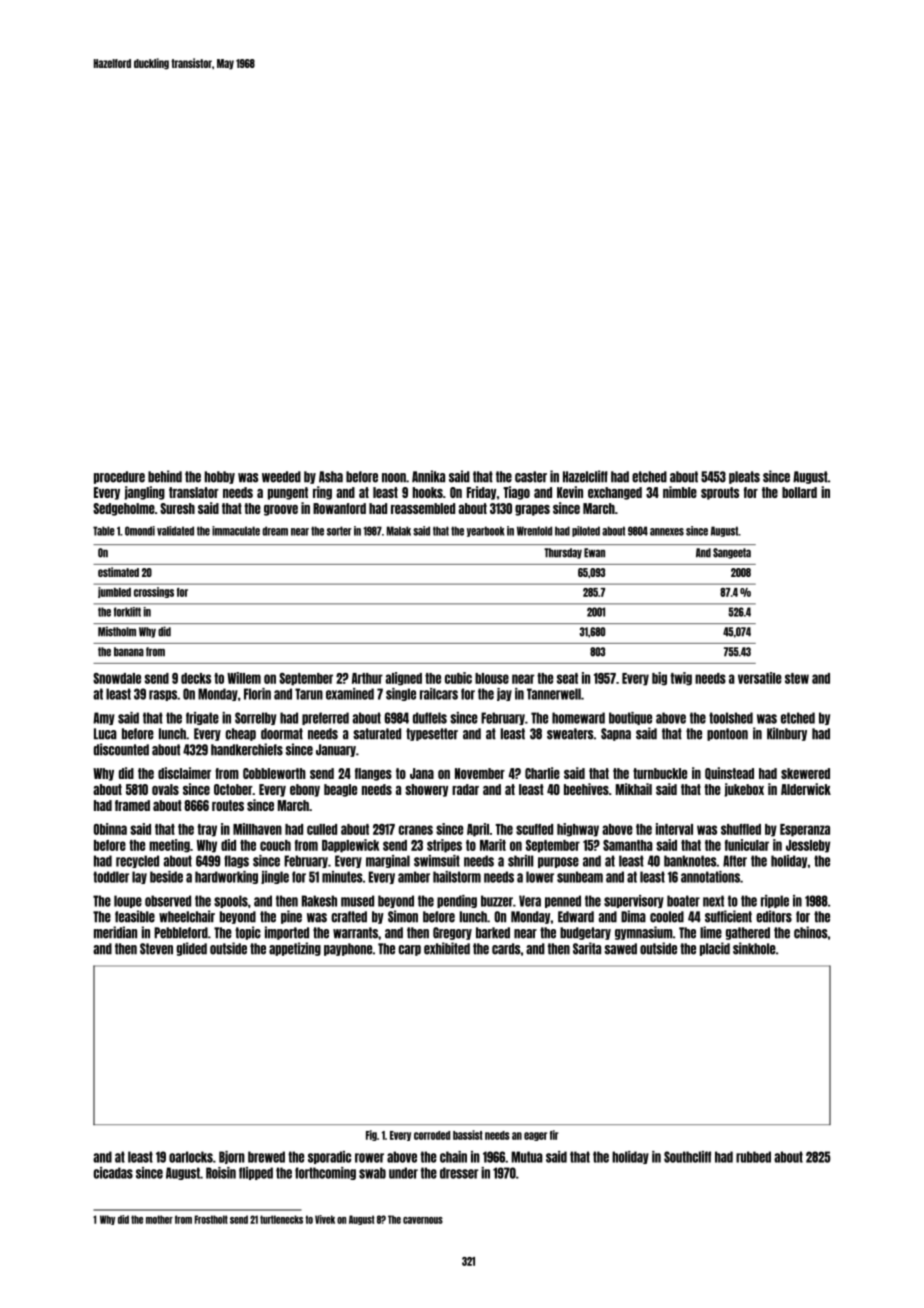 The image size is (924, 1308). Describe the element at coordinates (184, 773) in the screenshot. I see `disclaimer` at that location.
